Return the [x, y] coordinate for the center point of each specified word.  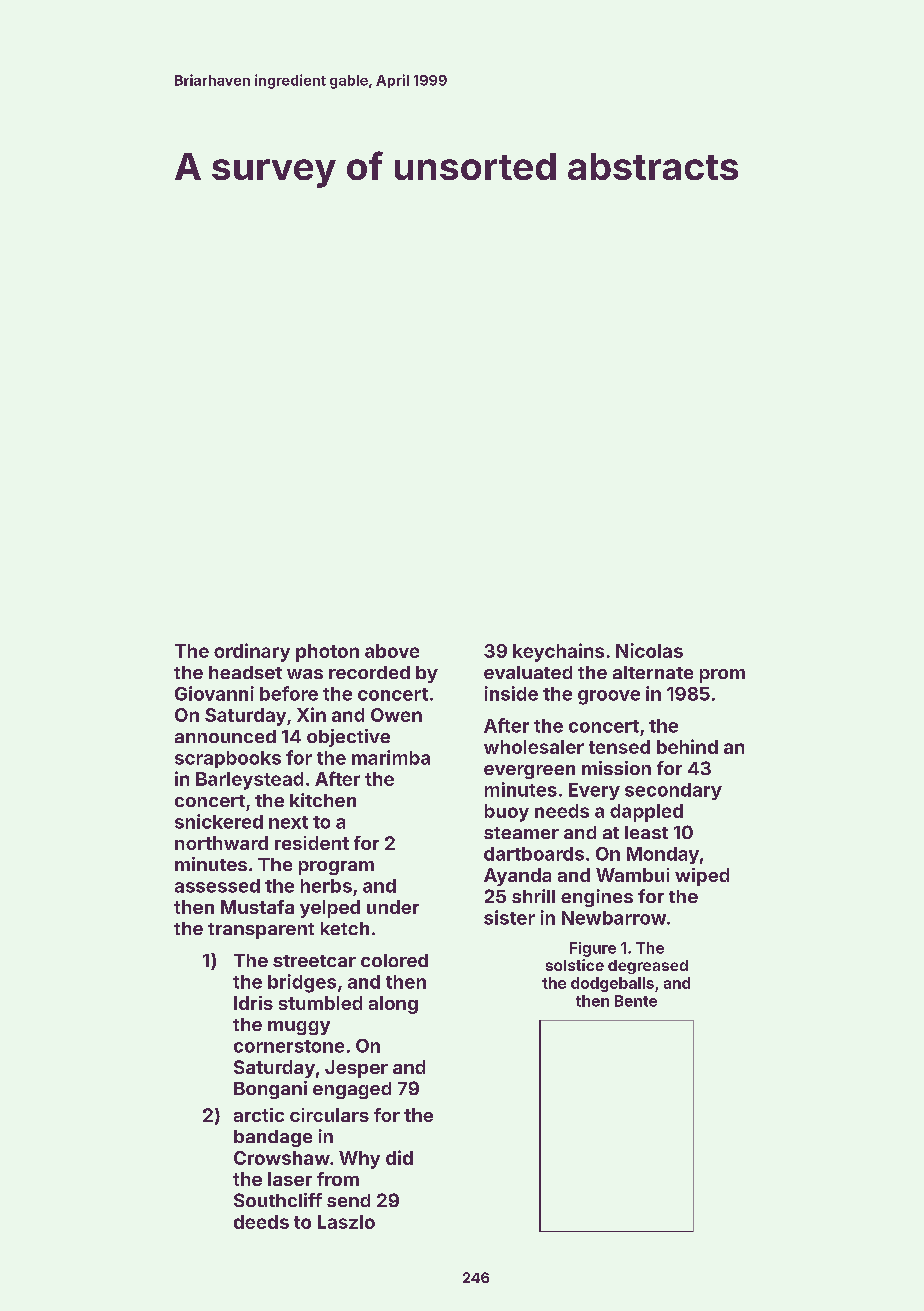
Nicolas [649, 650]
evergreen [529, 772]
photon [327, 653]
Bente [636, 1001]
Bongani [270, 1090]
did [399, 1157]
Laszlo [346, 1222]
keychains [558, 652]
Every [594, 791]
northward [221, 843]
